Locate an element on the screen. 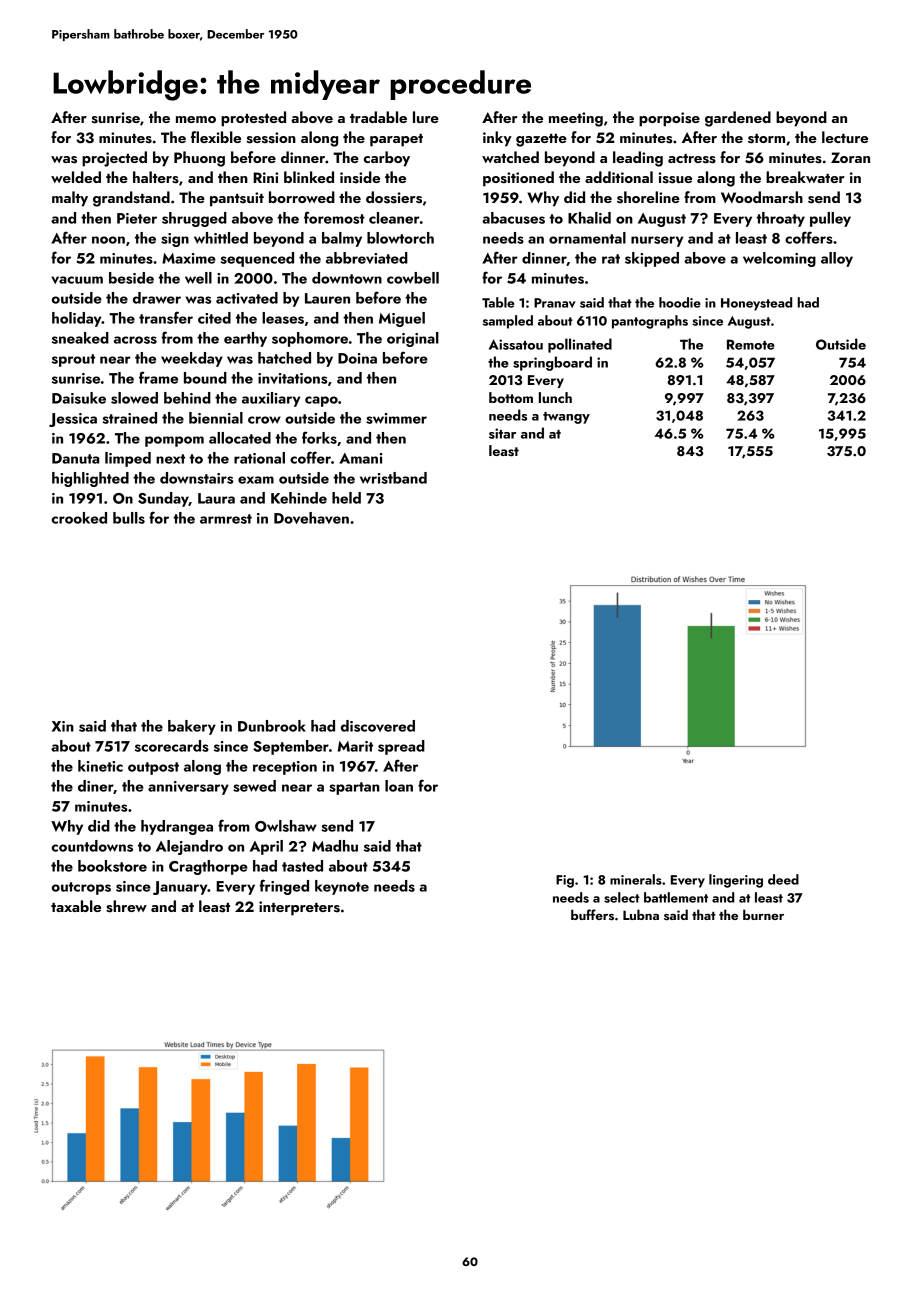 The image size is (924, 1314). deed is located at coordinates (783, 879).
